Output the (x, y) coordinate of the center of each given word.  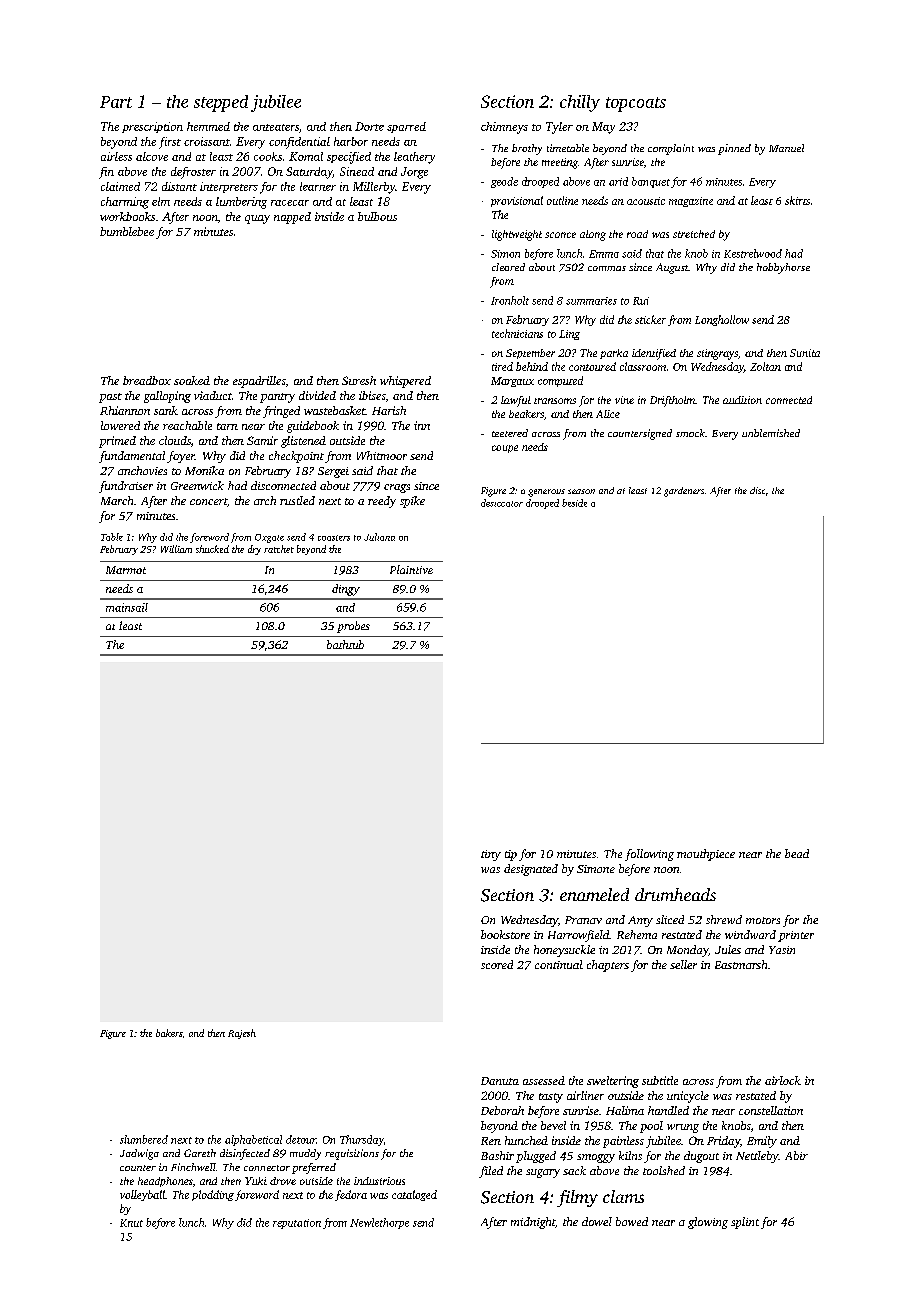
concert (208, 501)
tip (511, 855)
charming (125, 203)
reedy (382, 502)
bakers (169, 1033)
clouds (175, 440)
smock (690, 433)
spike (412, 502)
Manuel (786, 148)
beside (574, 503)
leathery (414, 158)
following (649, 855)
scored (497, 964)
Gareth (200, 1153)
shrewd (724, 919)
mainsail (127, 607)
